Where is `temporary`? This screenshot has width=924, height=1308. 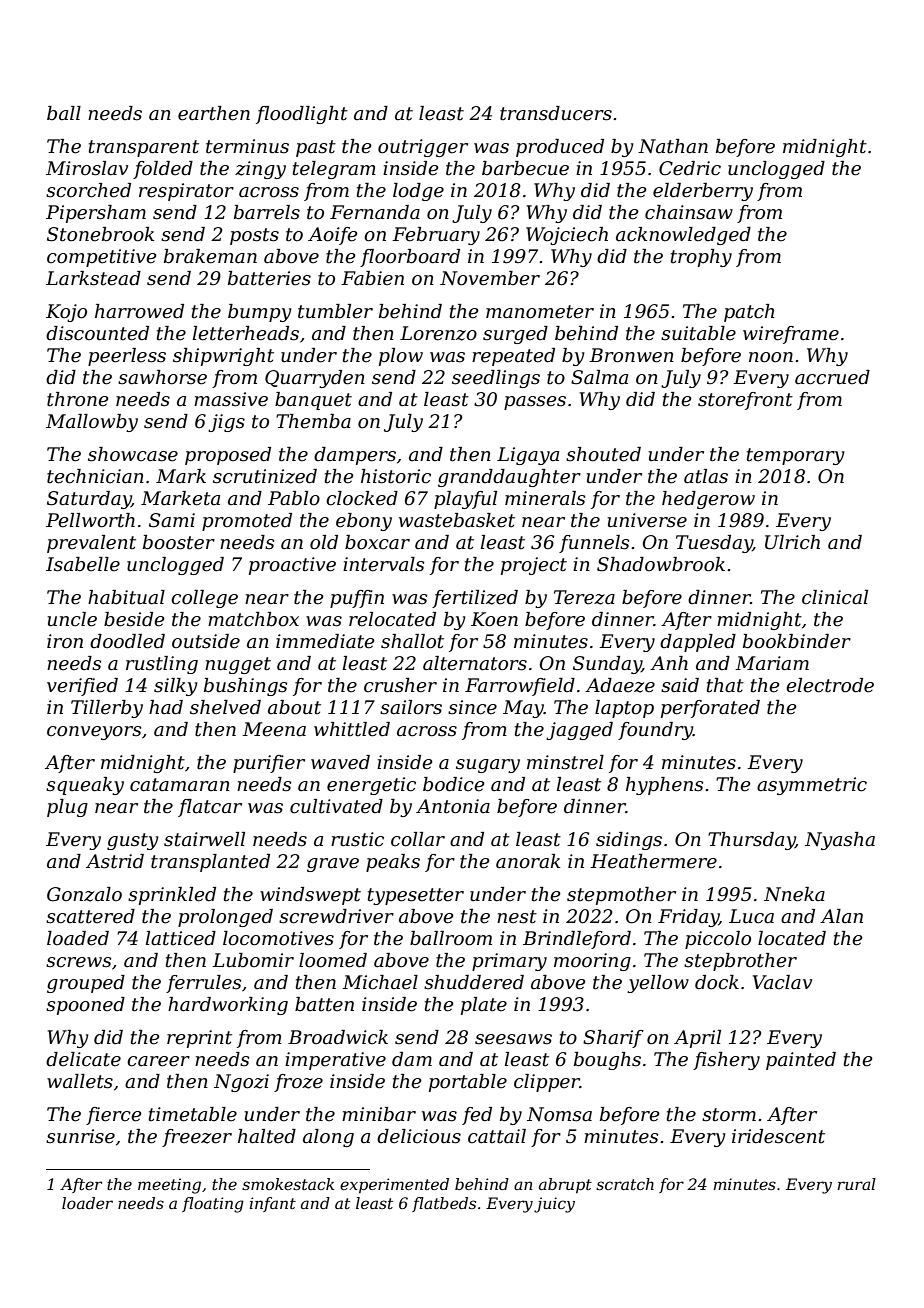
temporary is located at coordinates (796, 456).
